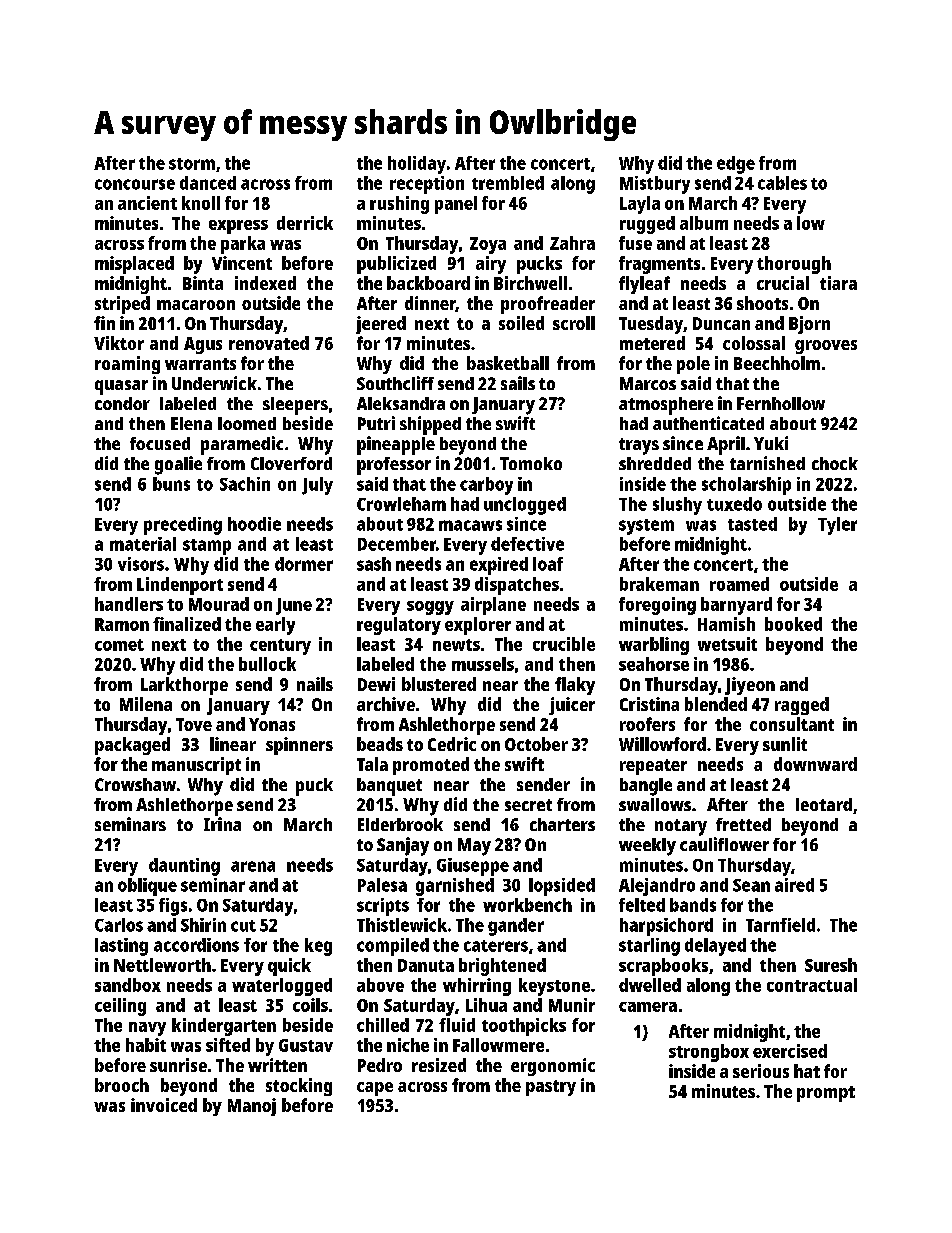 Image resolution: width=952 pixels, height=1233 pixels. Describe the element at coordinates (134, 265) in the image. I see `misplaced` at that location.
